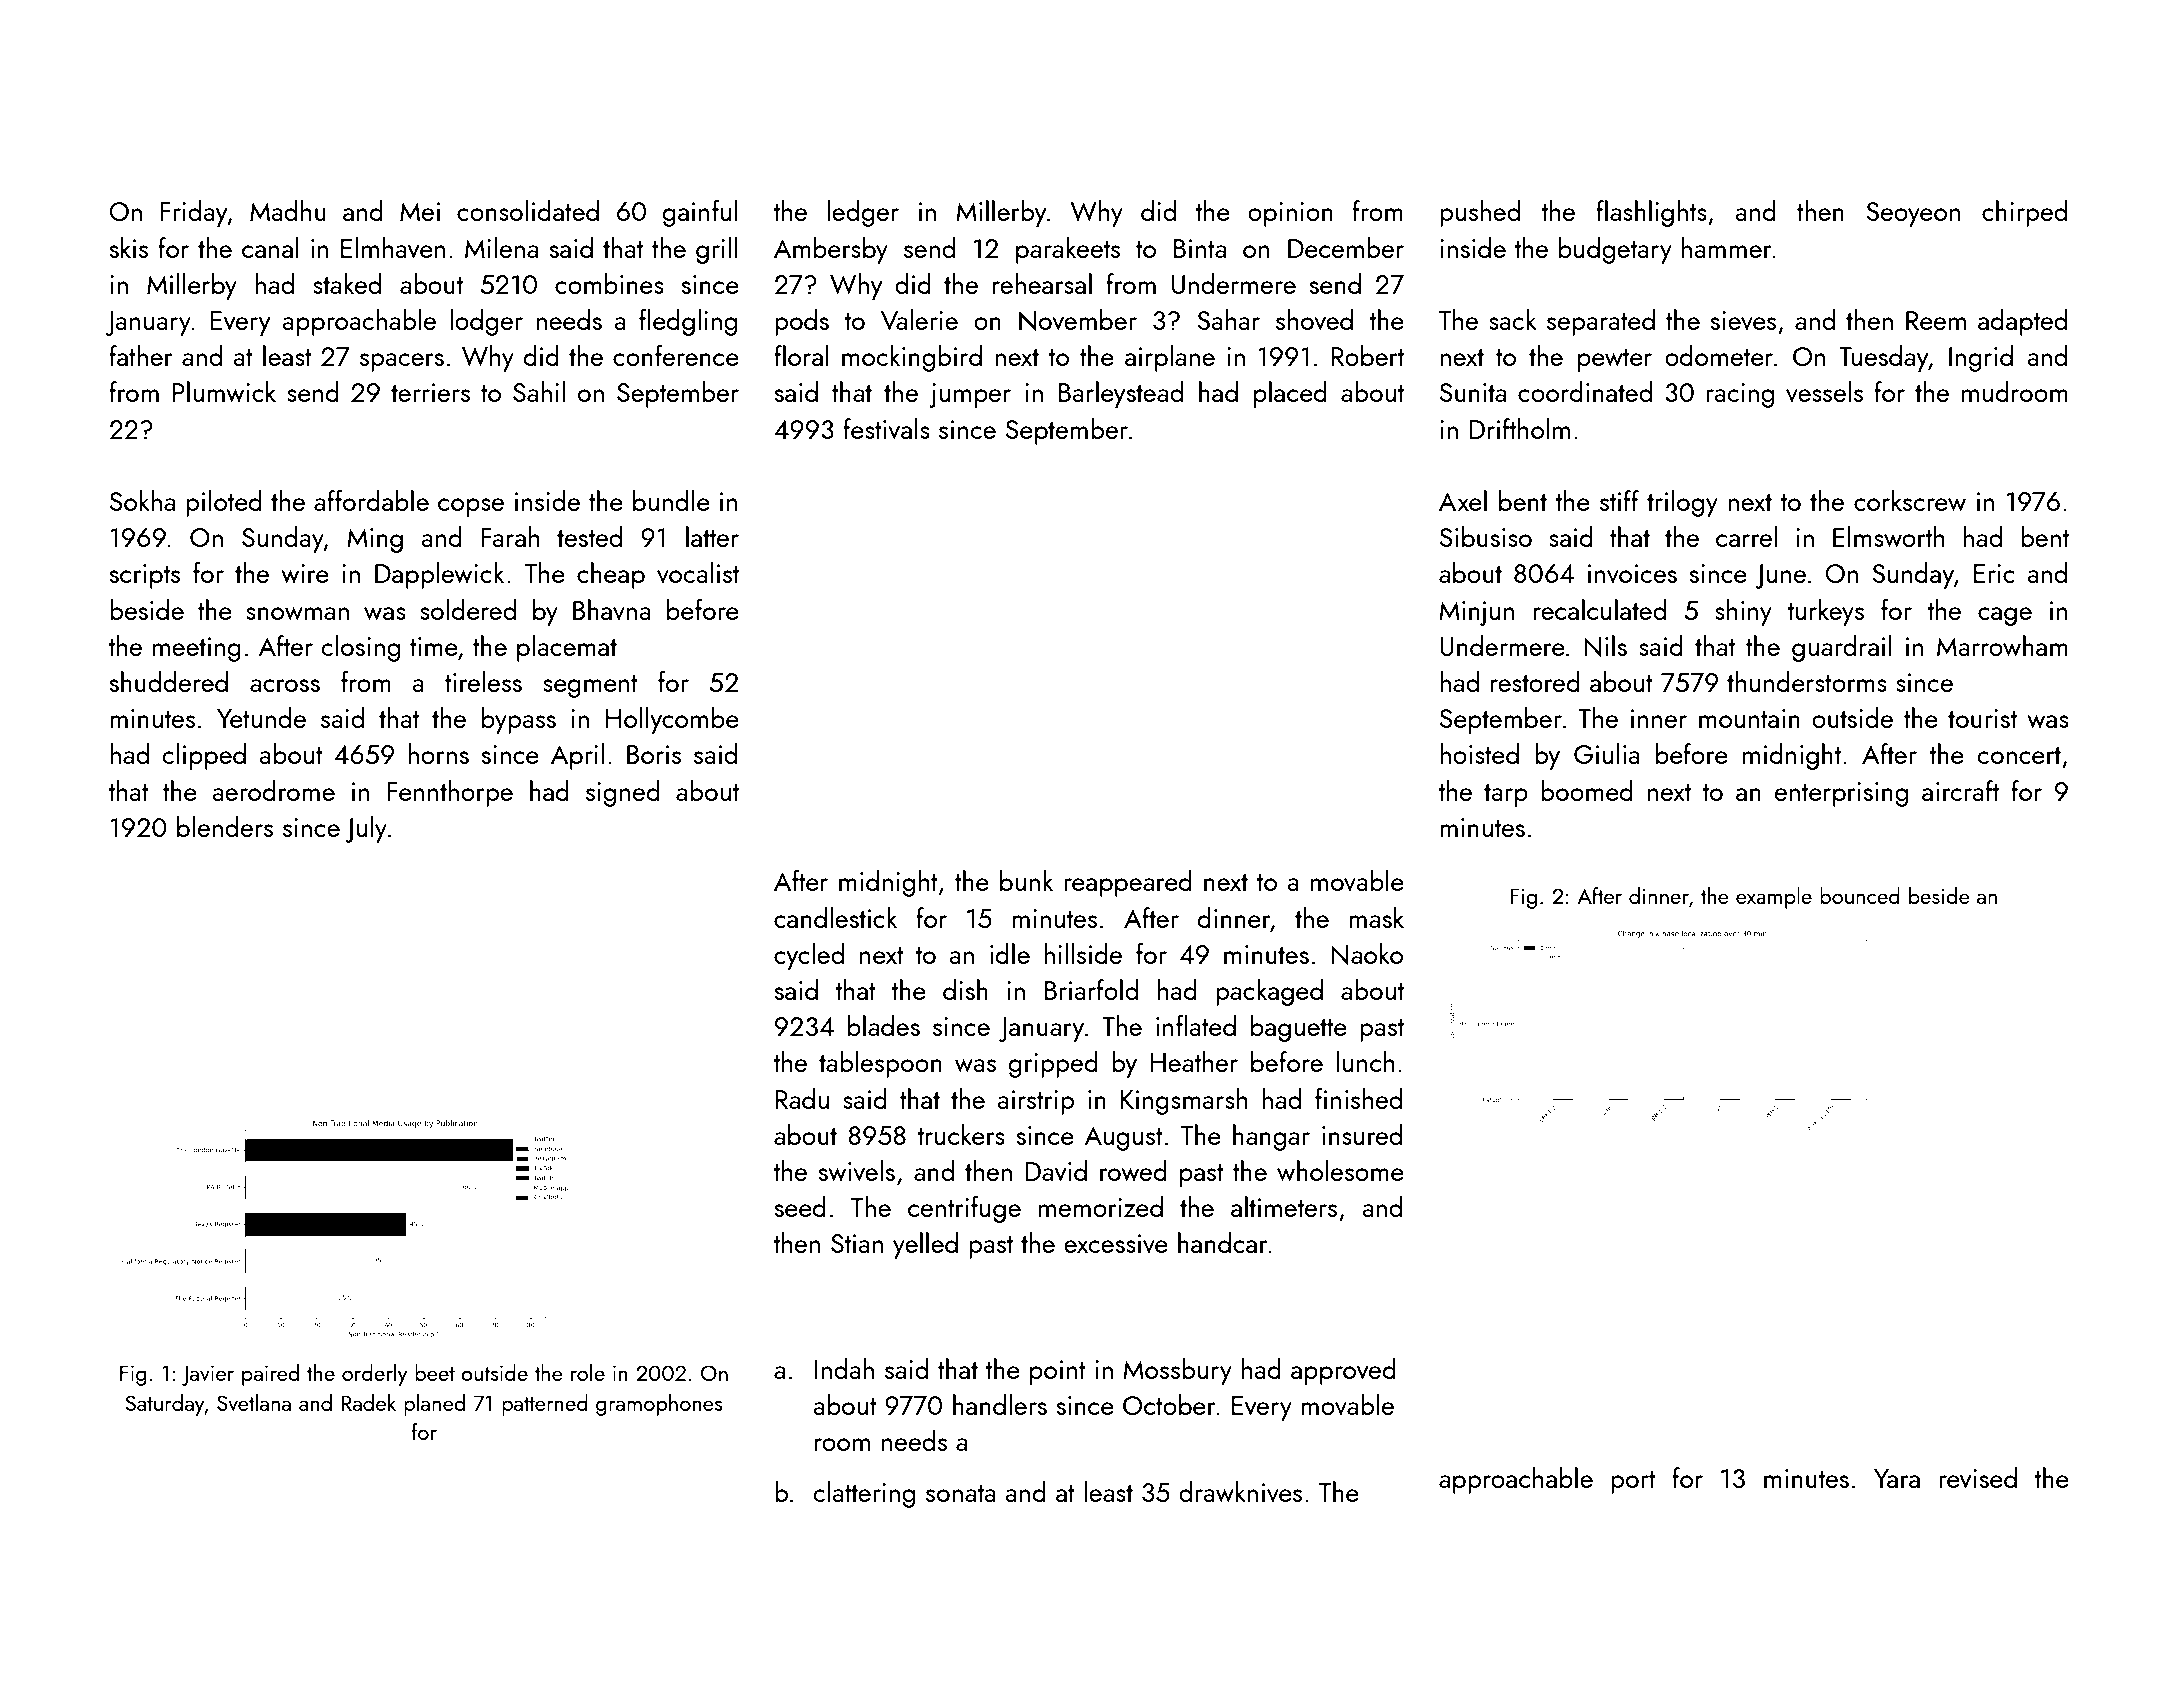 The image size is (2178, 1683). I want to click on shiny, so click(1743, 612).
